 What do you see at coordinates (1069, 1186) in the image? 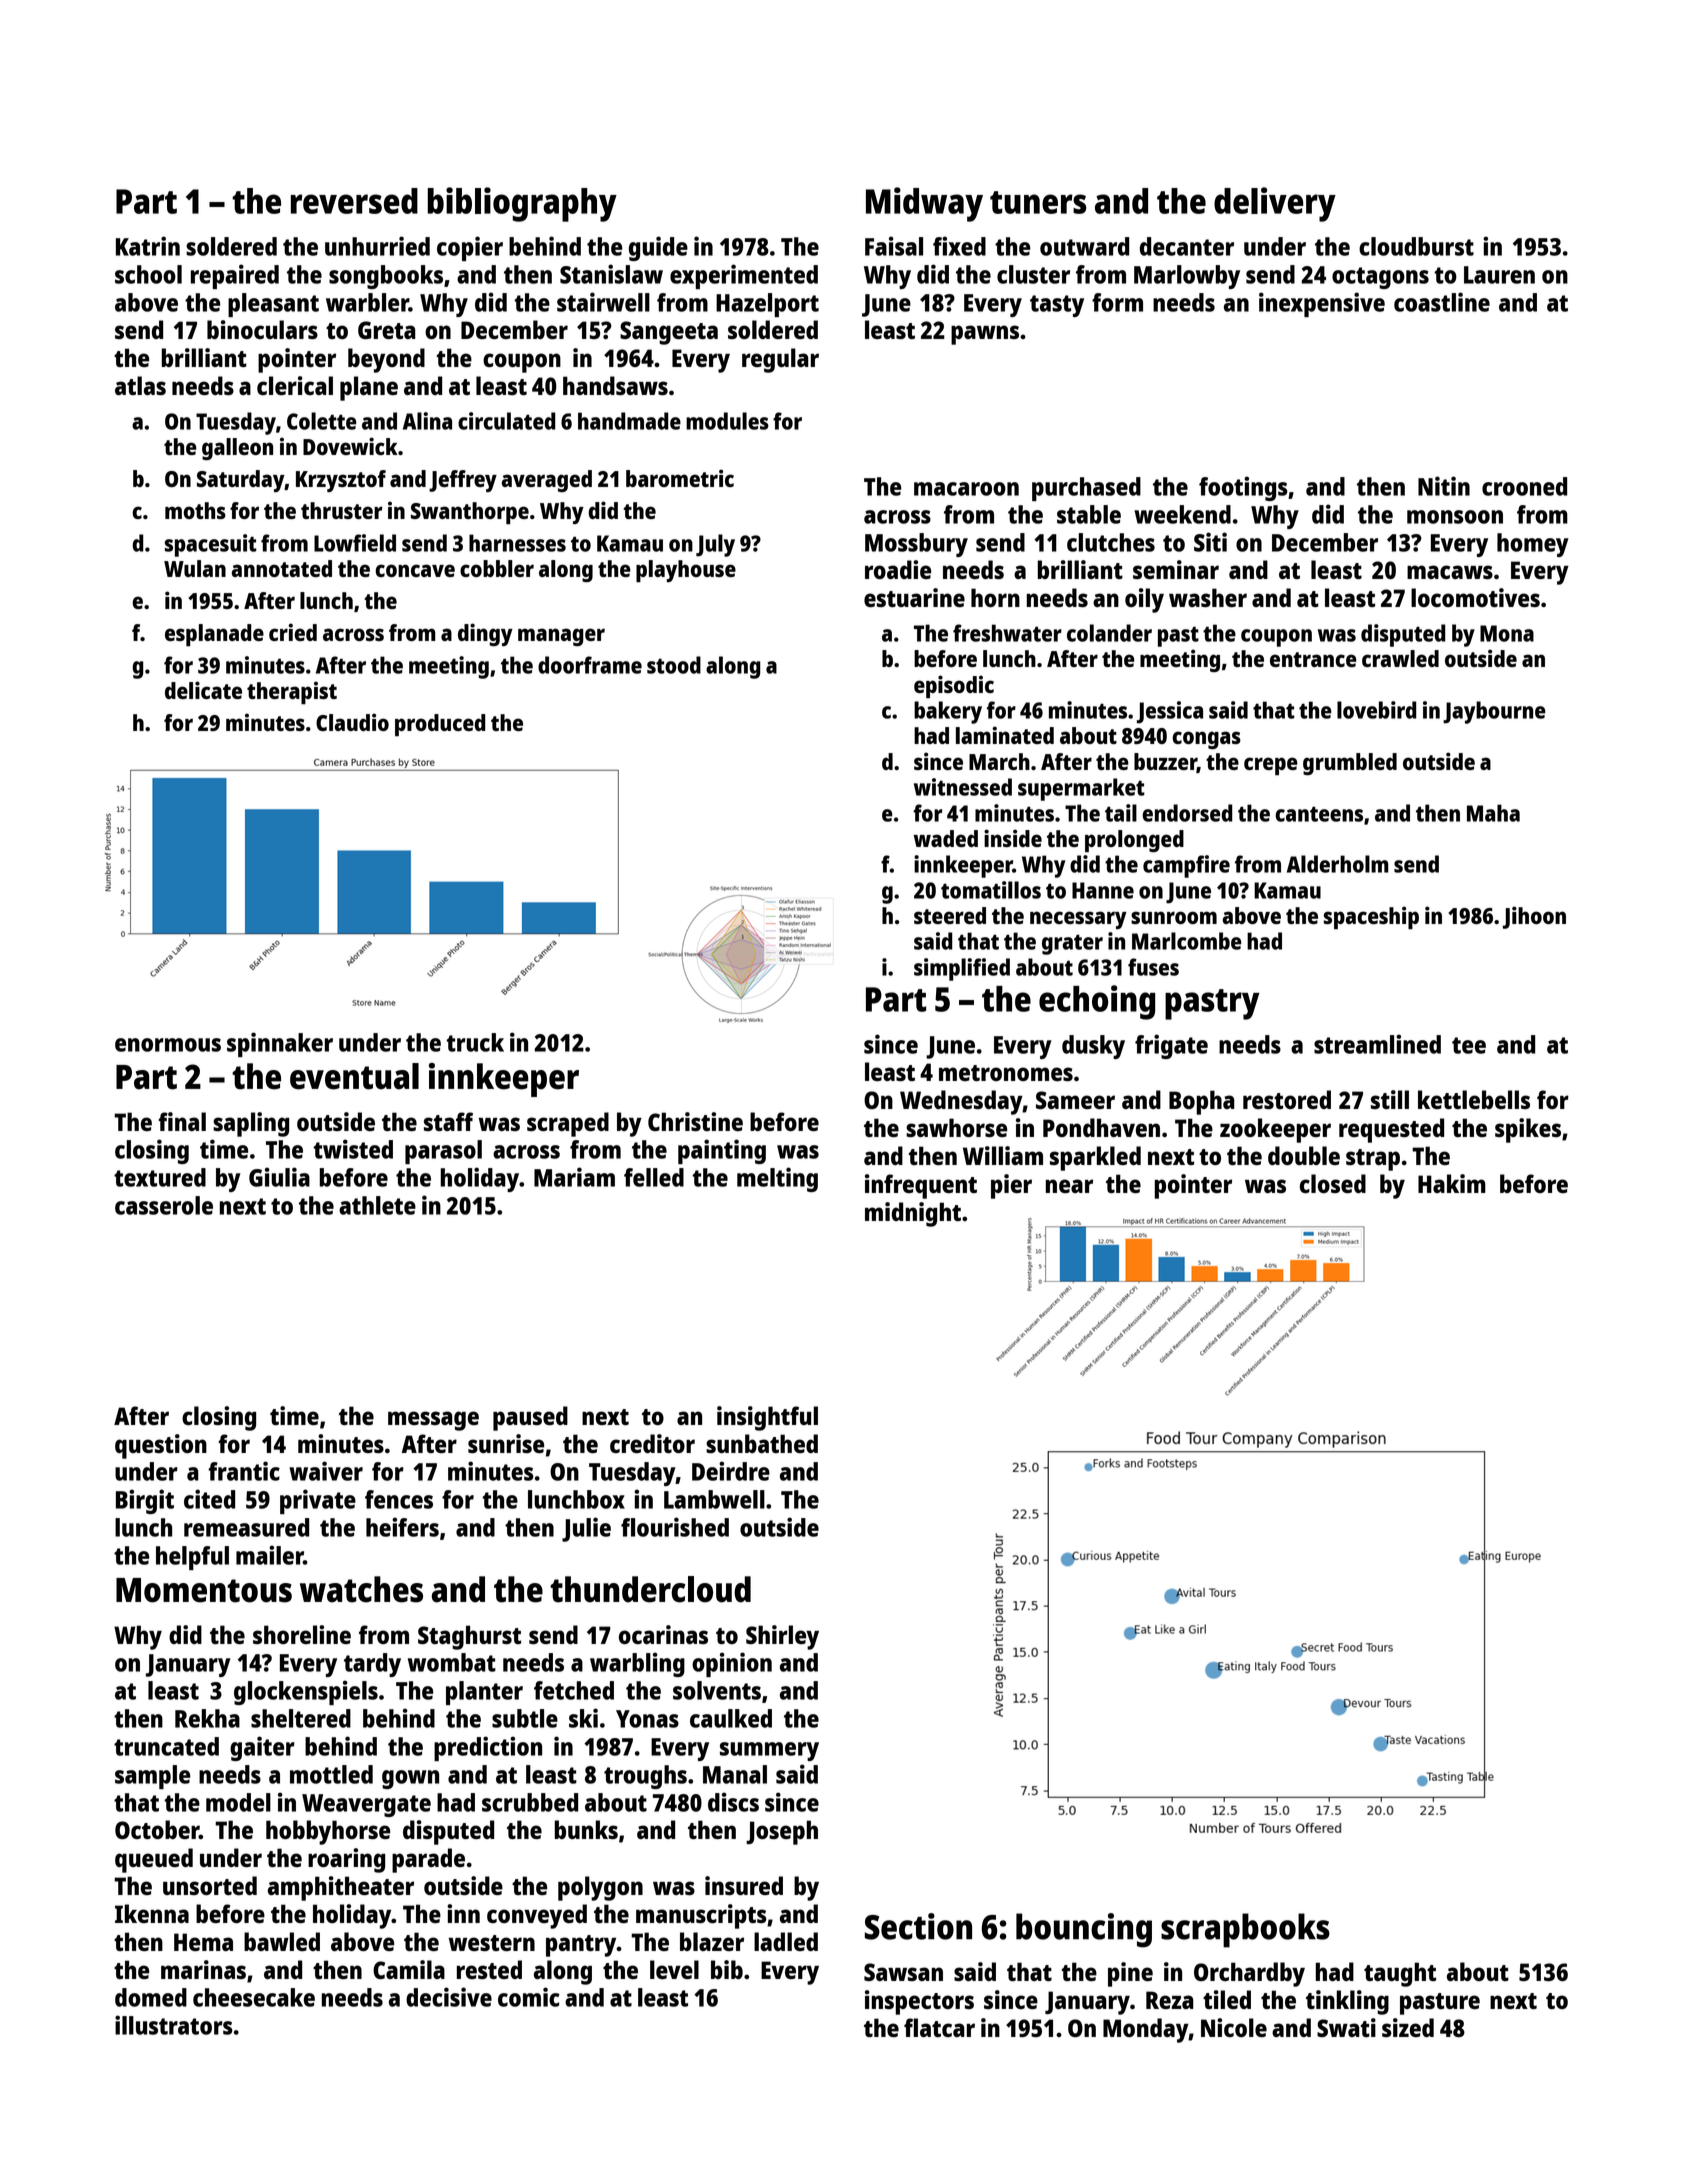
I see `near` at bounding box center [1069, 1186].
